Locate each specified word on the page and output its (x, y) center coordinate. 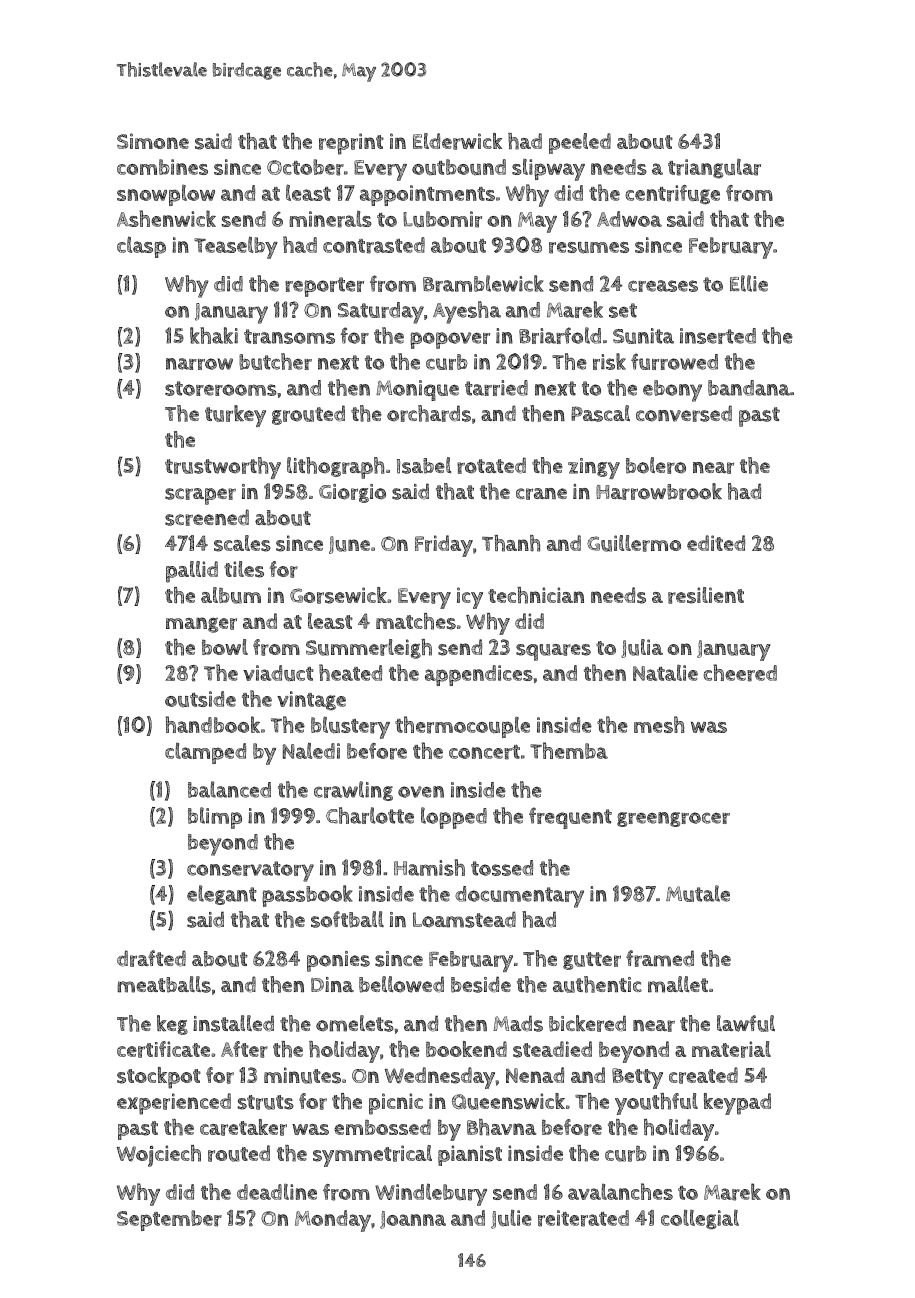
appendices (479, 675)
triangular (714, 168)
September (169, 1220)
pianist (470, 1155)
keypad (737, 1104)
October (305, 167)
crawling (353, 791)
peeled (580, 143)
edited (716, 543)
